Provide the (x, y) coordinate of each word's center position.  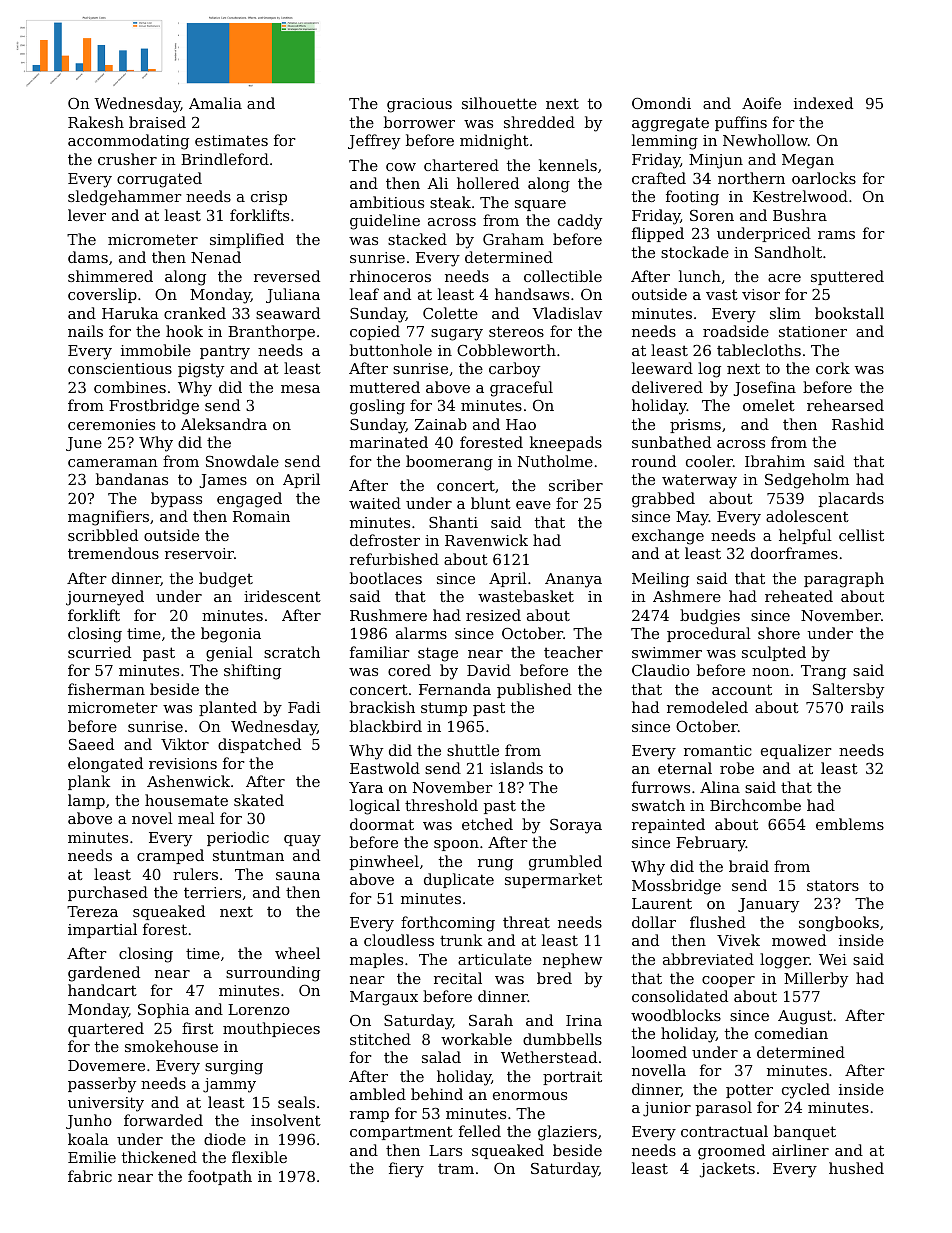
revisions (183, 763)
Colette (450, 313)
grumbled (565, 863)
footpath (220, 1177)
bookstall (849, 313)
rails (867, 707)
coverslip (102, 295)
